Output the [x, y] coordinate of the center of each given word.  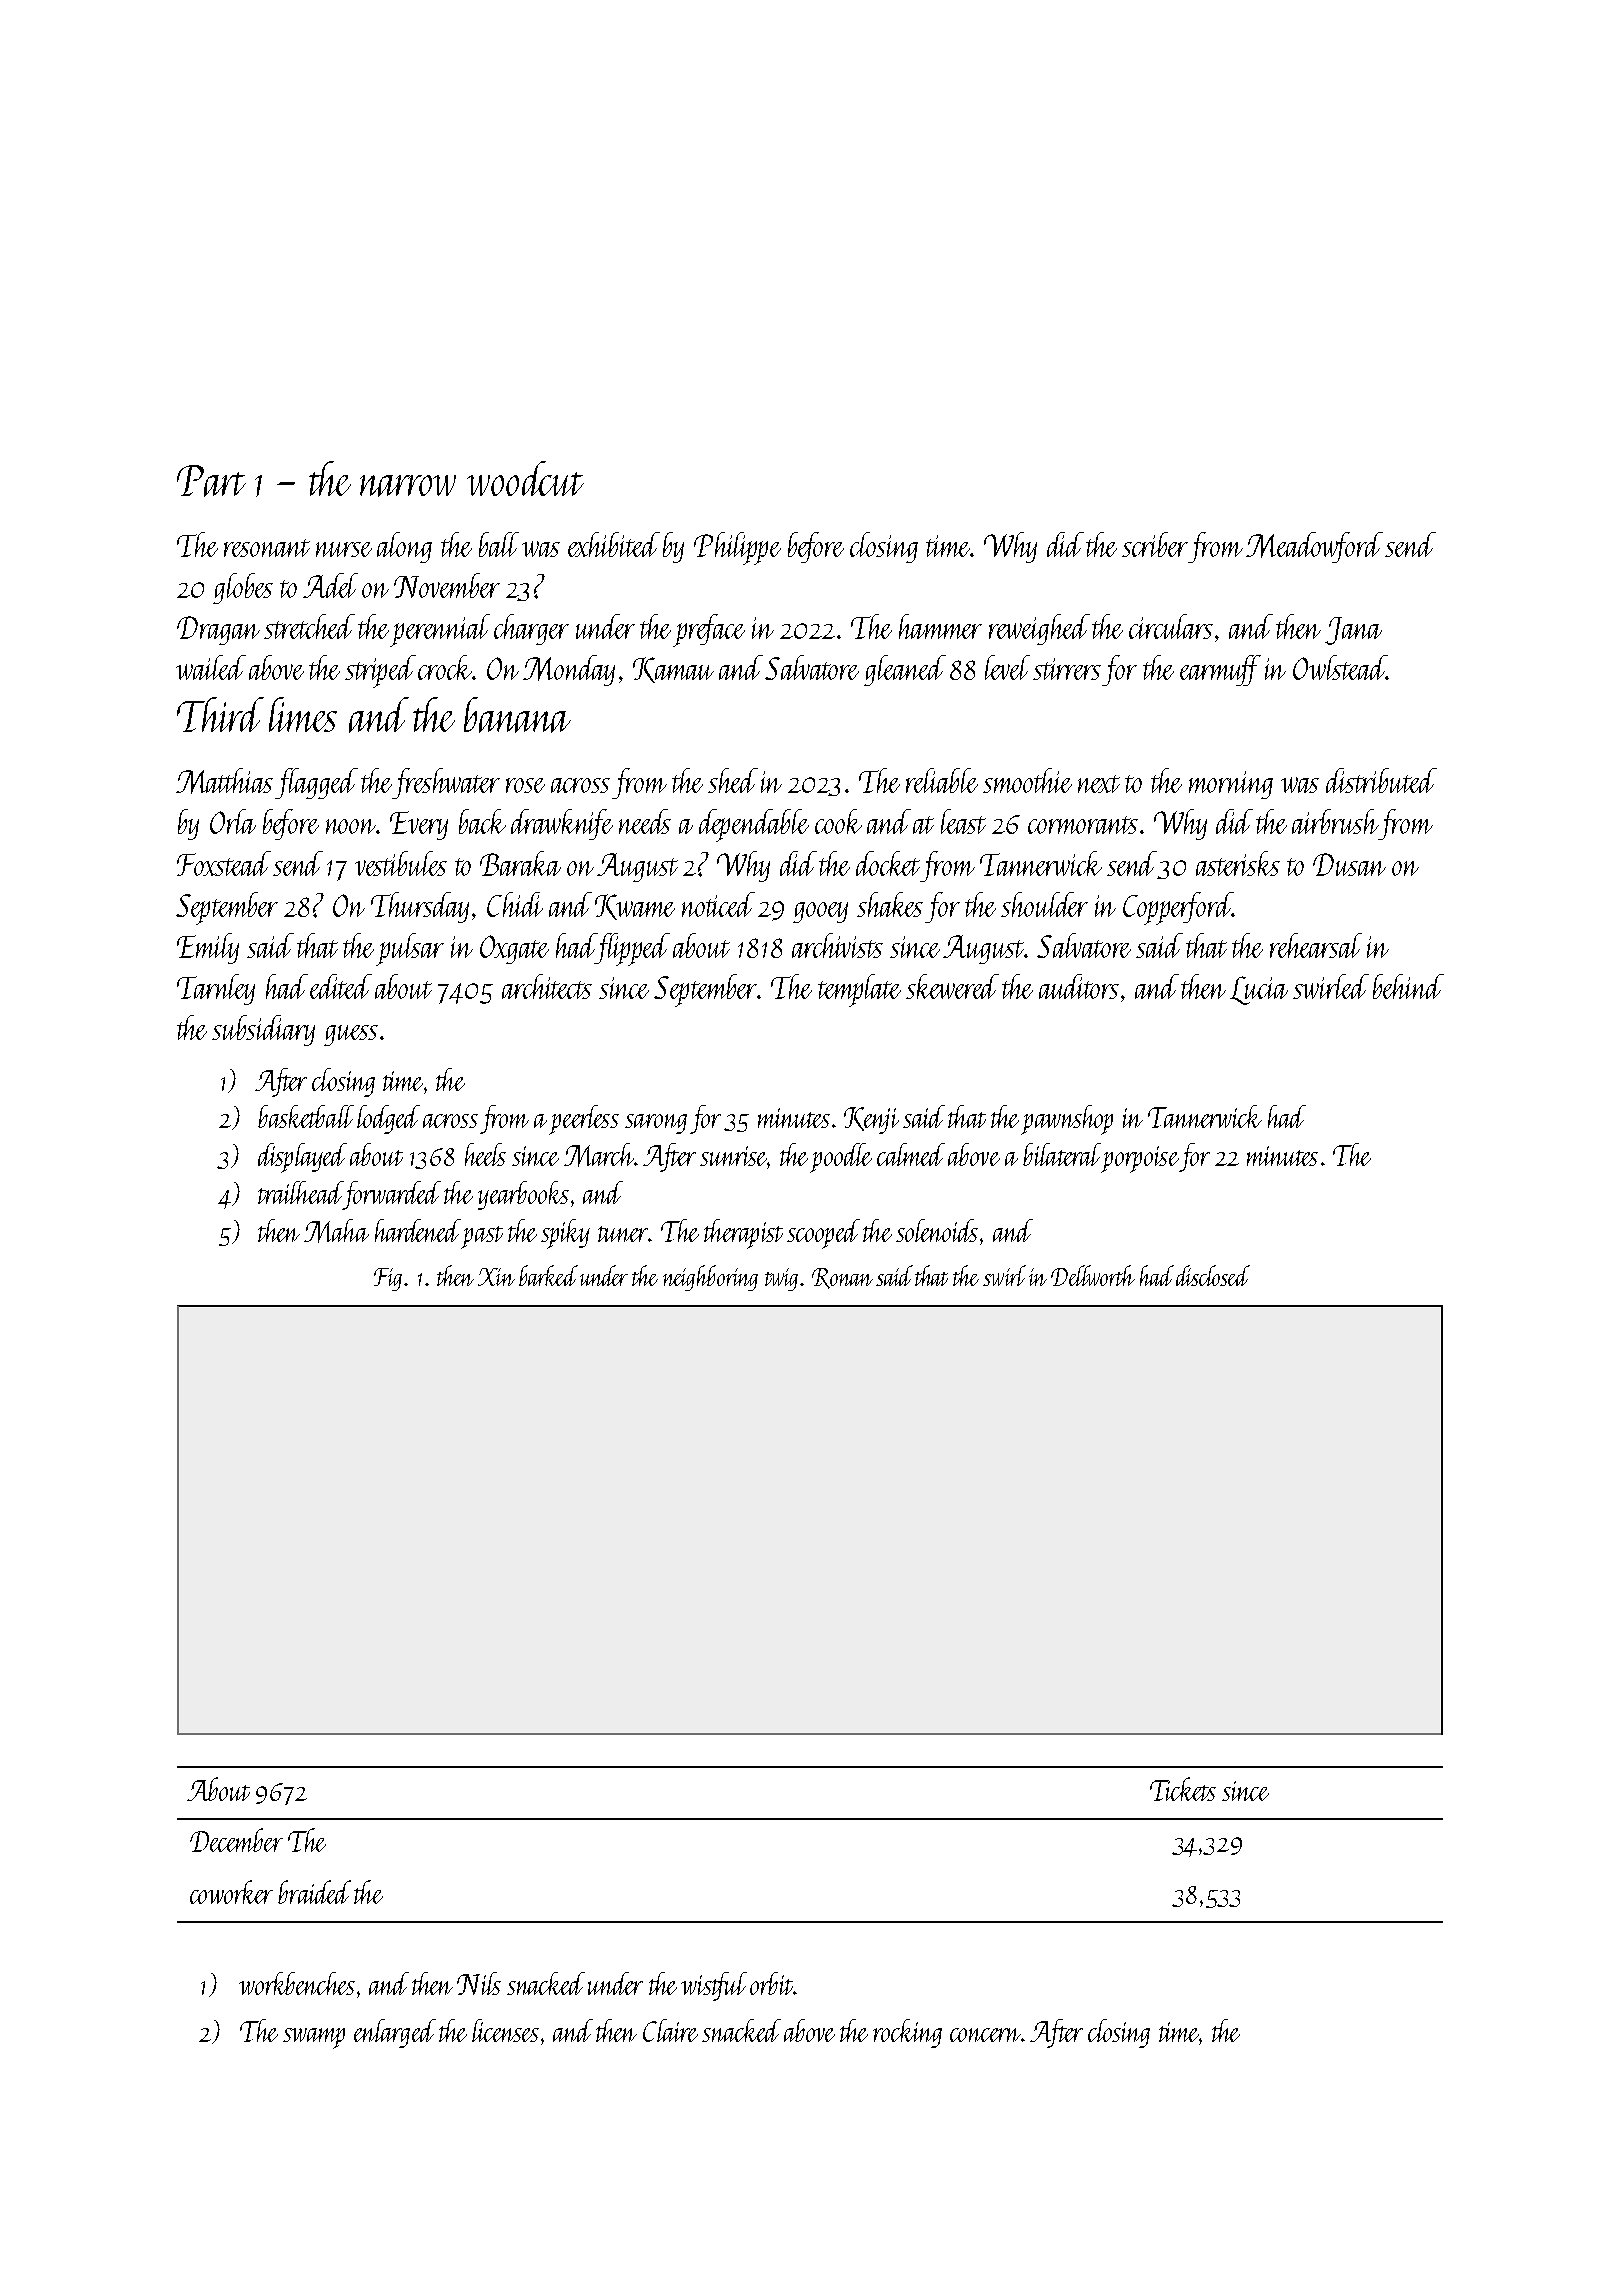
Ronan [842, 1278]
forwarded [392, 1195]
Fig [388, 1279]
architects [547, 986]
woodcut [525, 478]
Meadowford [1314, 547]
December [236, 1840]
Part [211, 481]
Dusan [1349, 864]
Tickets [1183, 1789]
